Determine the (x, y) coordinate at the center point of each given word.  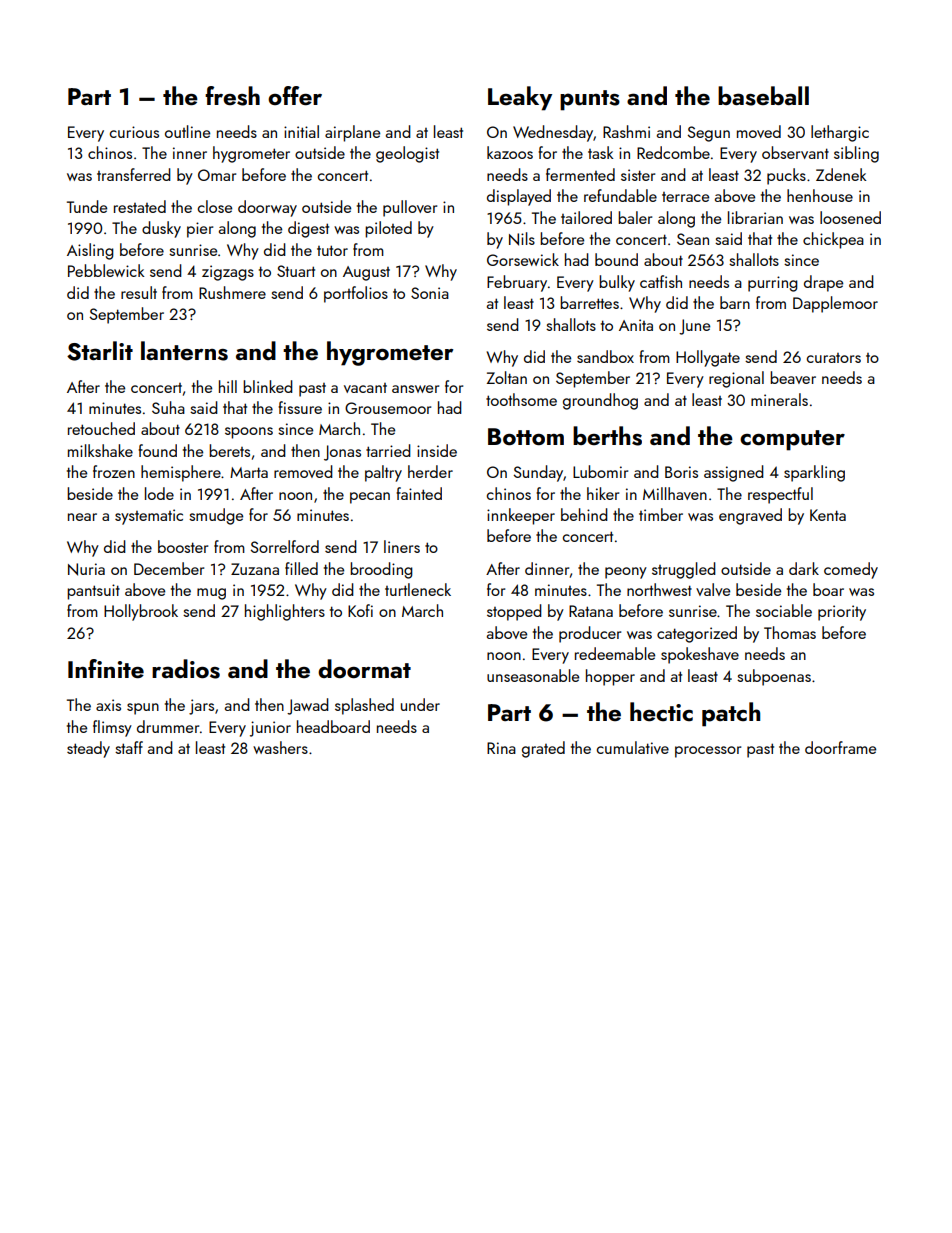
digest (308, 229)
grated (543, 749)
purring (773, 284)
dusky (161, 229)
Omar (217, 175)
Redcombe (673, 152)
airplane (352, 133)
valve (713, 589)
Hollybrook (141, 612)
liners (402, 546)
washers (280, 747)
